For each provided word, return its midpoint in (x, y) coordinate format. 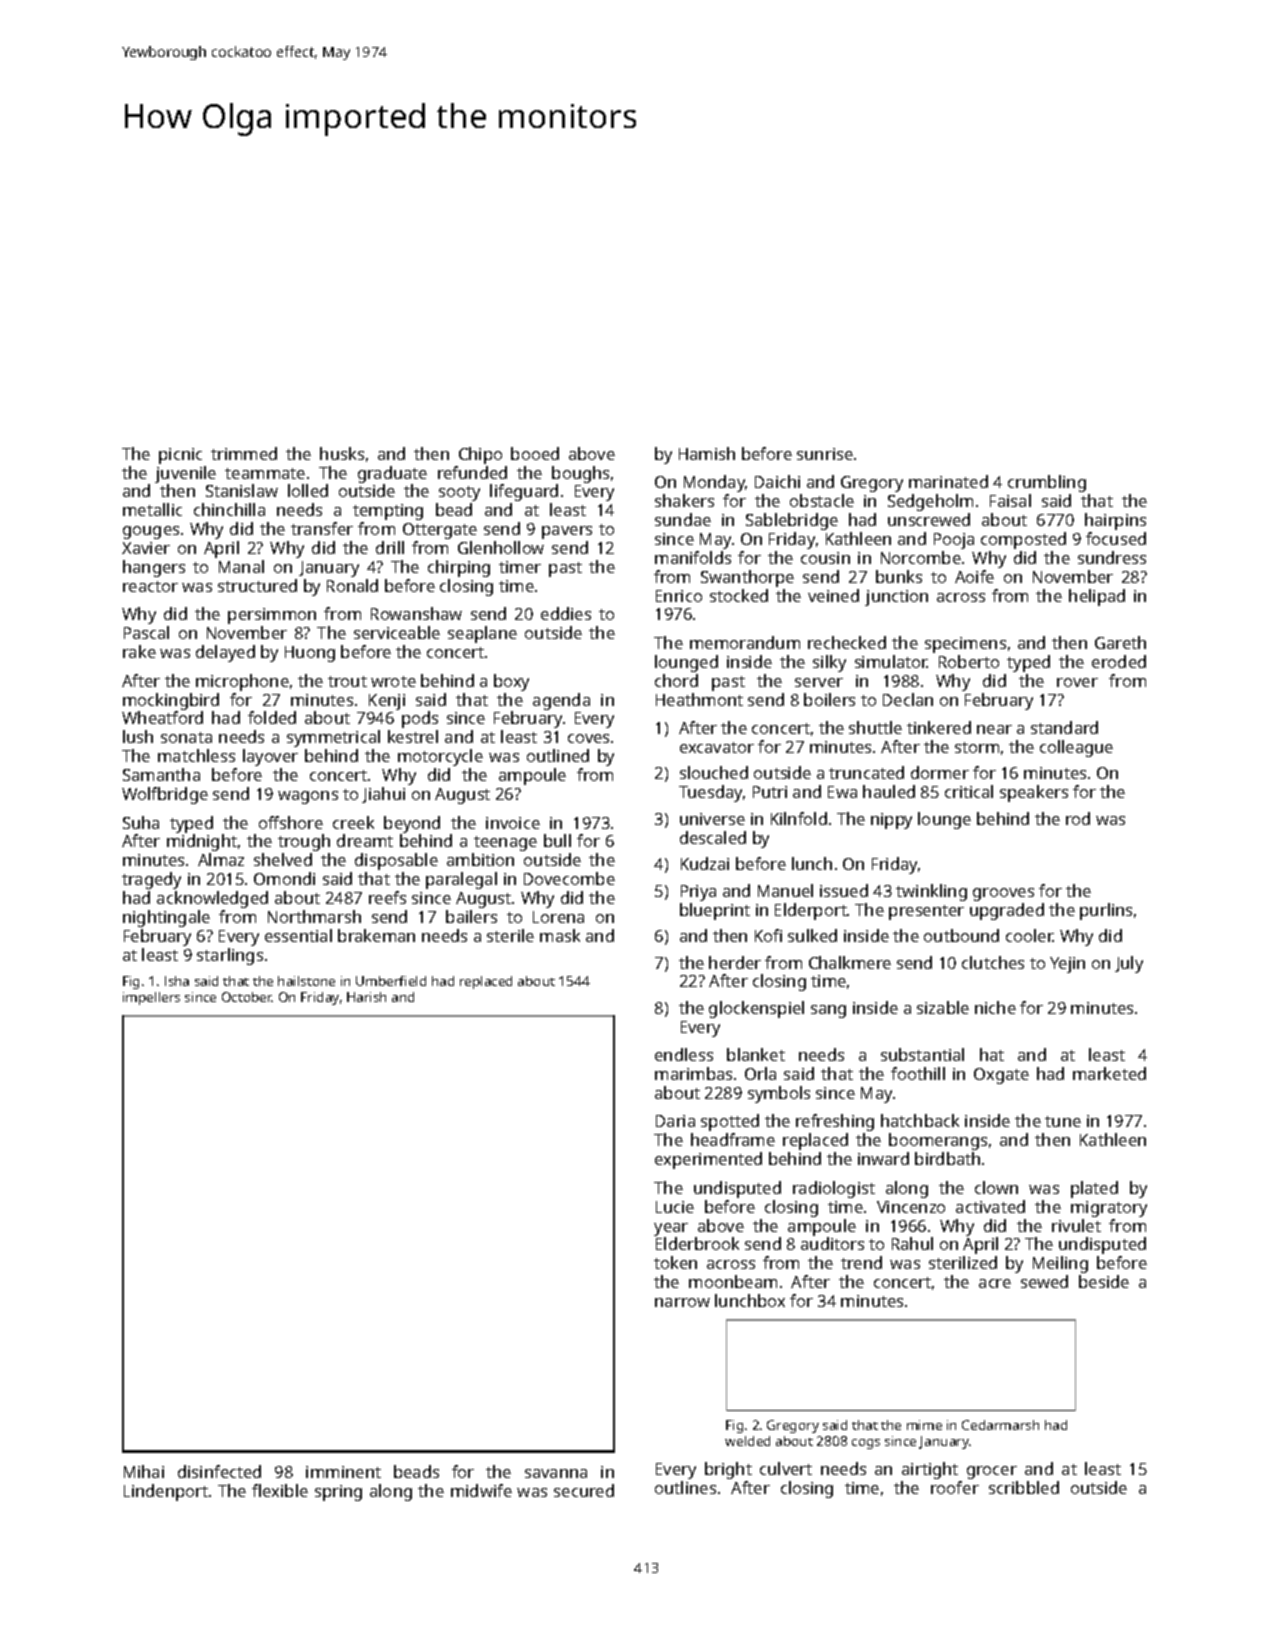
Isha (177, 981)
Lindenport (166, 1492)
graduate (392, 474)
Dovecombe (569, 878)
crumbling (1047, 483)
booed (535, 453)
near (994, 729)
